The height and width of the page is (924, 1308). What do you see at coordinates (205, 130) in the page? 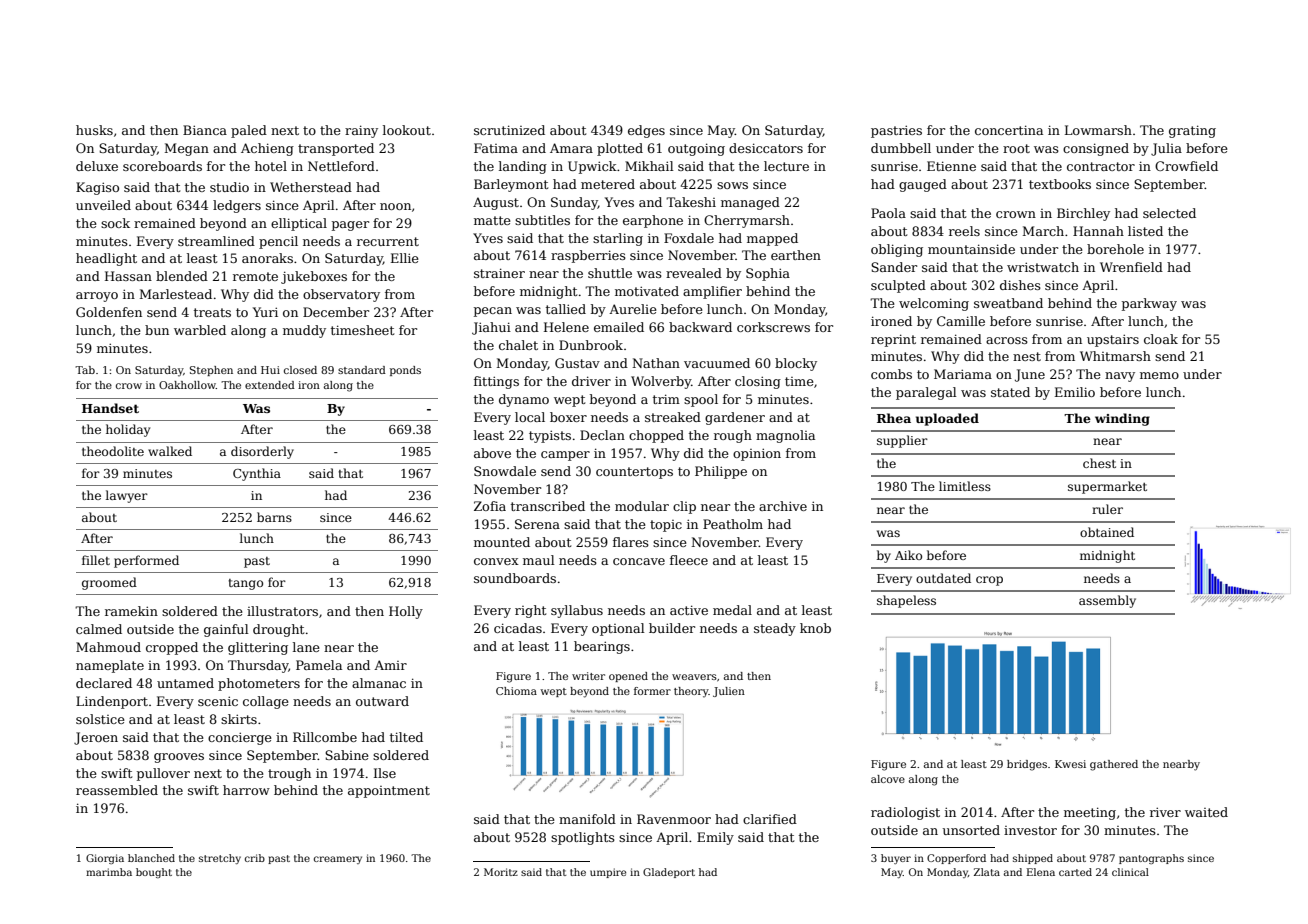
I see `Bianca` at bounding box center [205, 130].
